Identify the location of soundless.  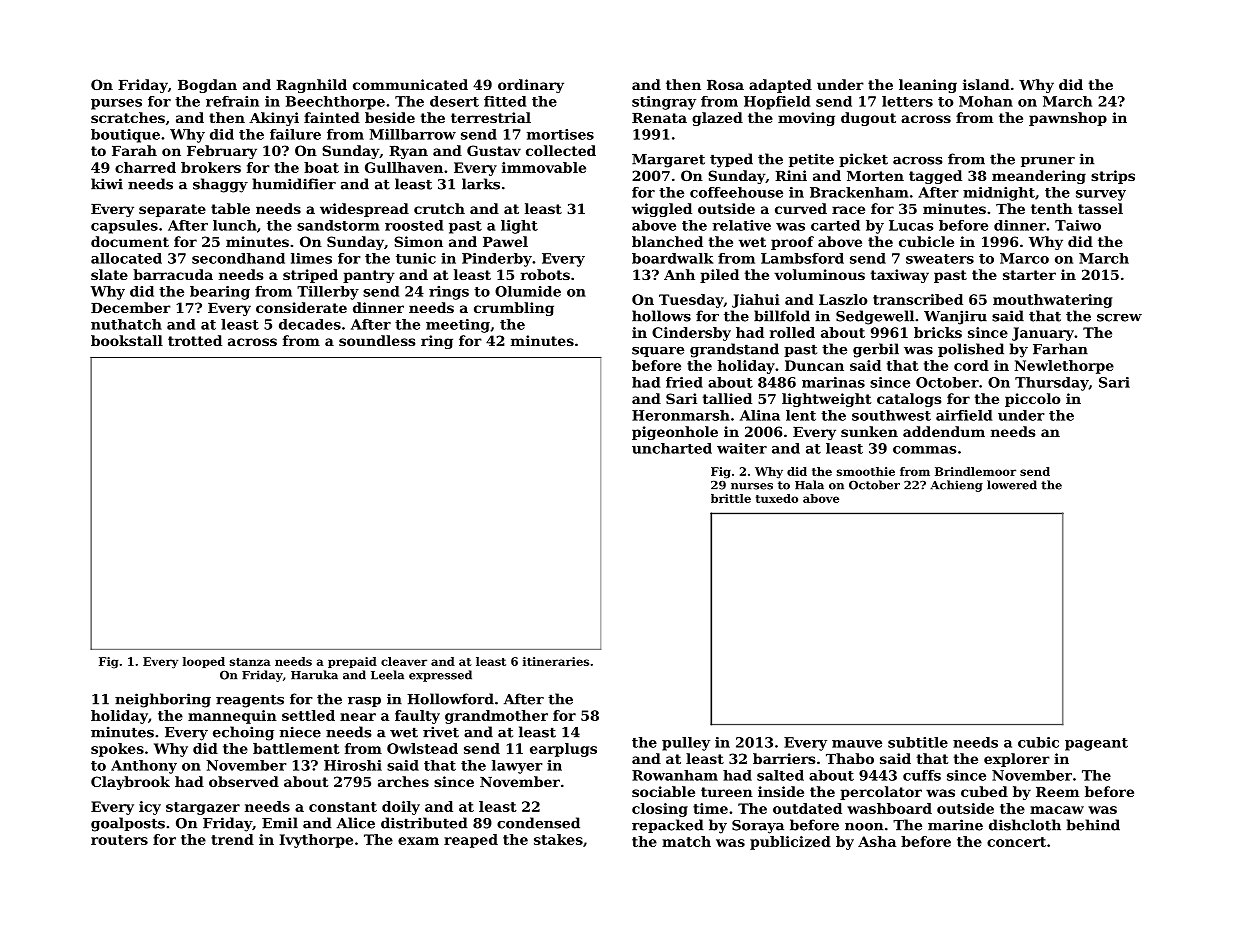
(377, 340).
